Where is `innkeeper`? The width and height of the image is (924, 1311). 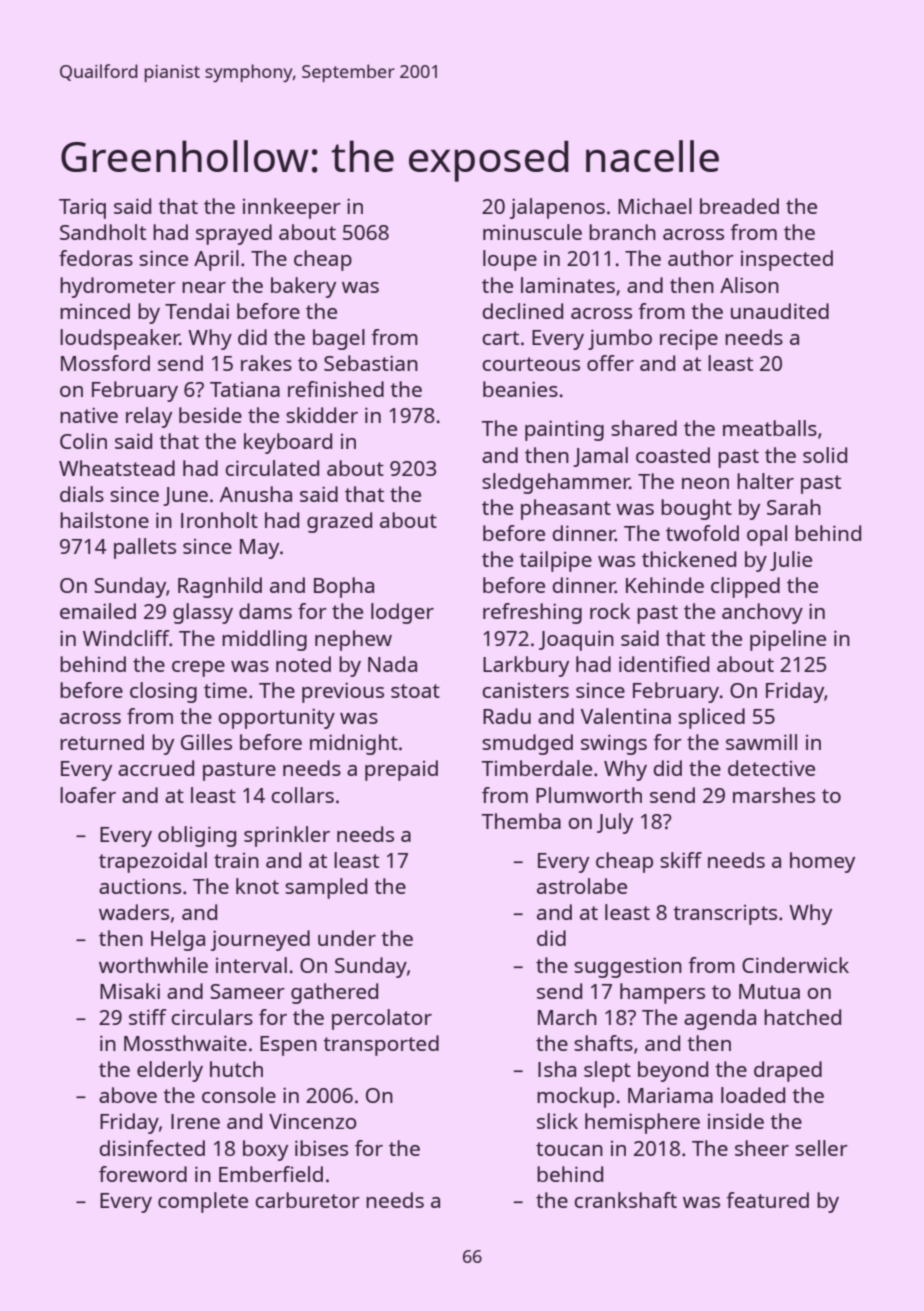 innkeeper is located at coordinates (292, 208).
